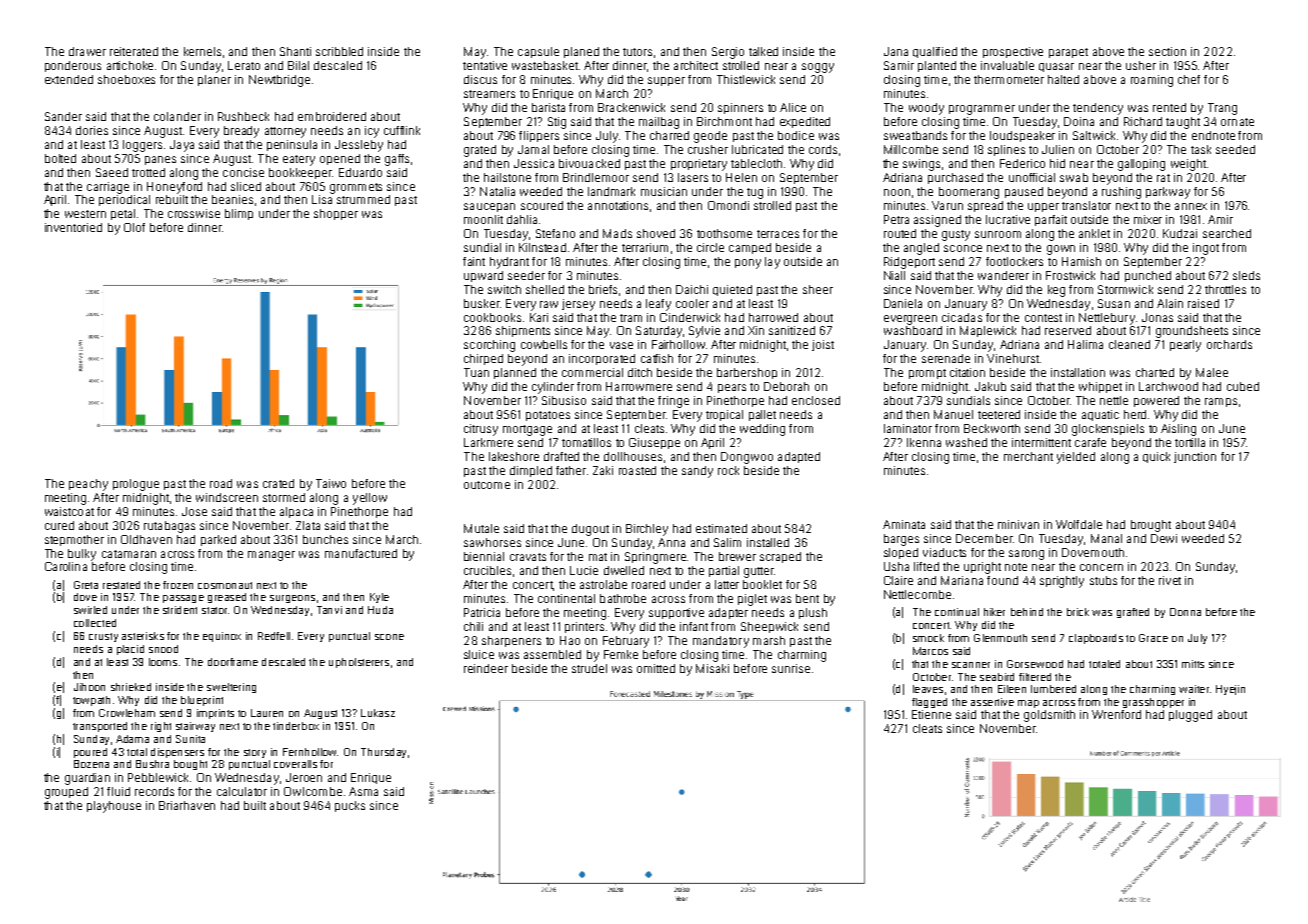 This document has height=924, width=1308. What do you see at coordinates (350, 806) in the document?
I see `pucks` at bounding box center [350, 806].
